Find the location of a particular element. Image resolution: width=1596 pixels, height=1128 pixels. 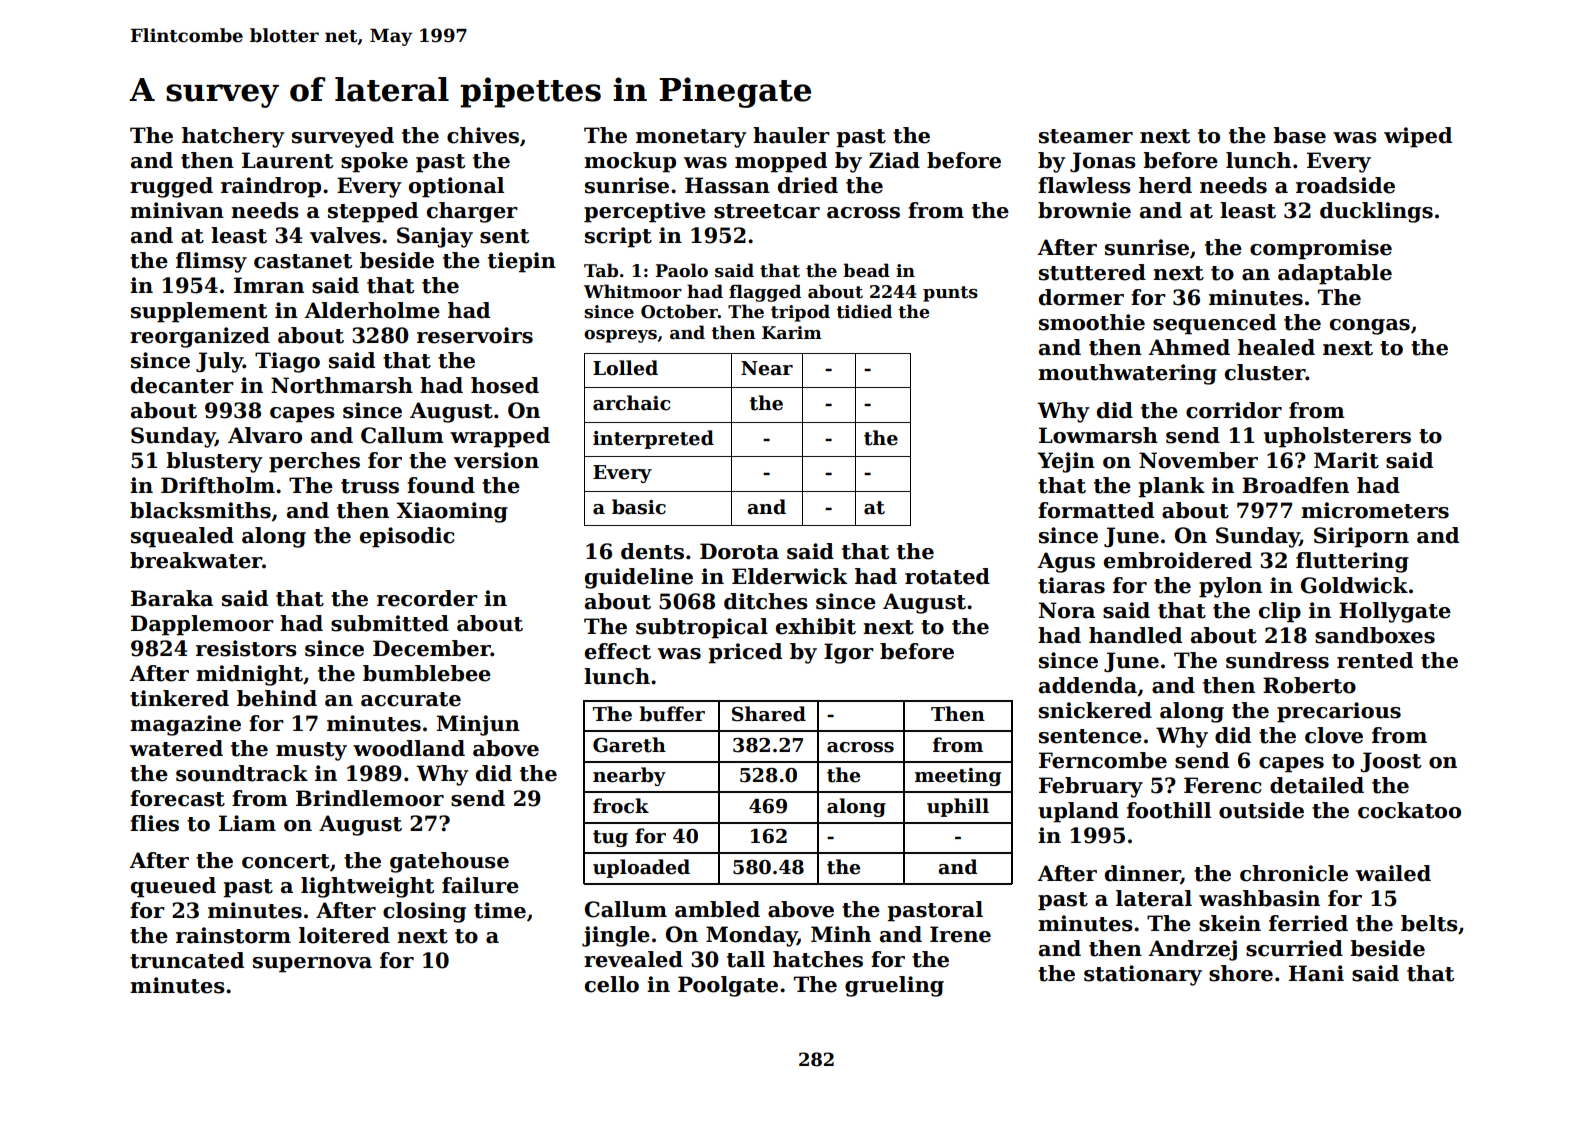

upland is located at coordinates (1078, 812).
